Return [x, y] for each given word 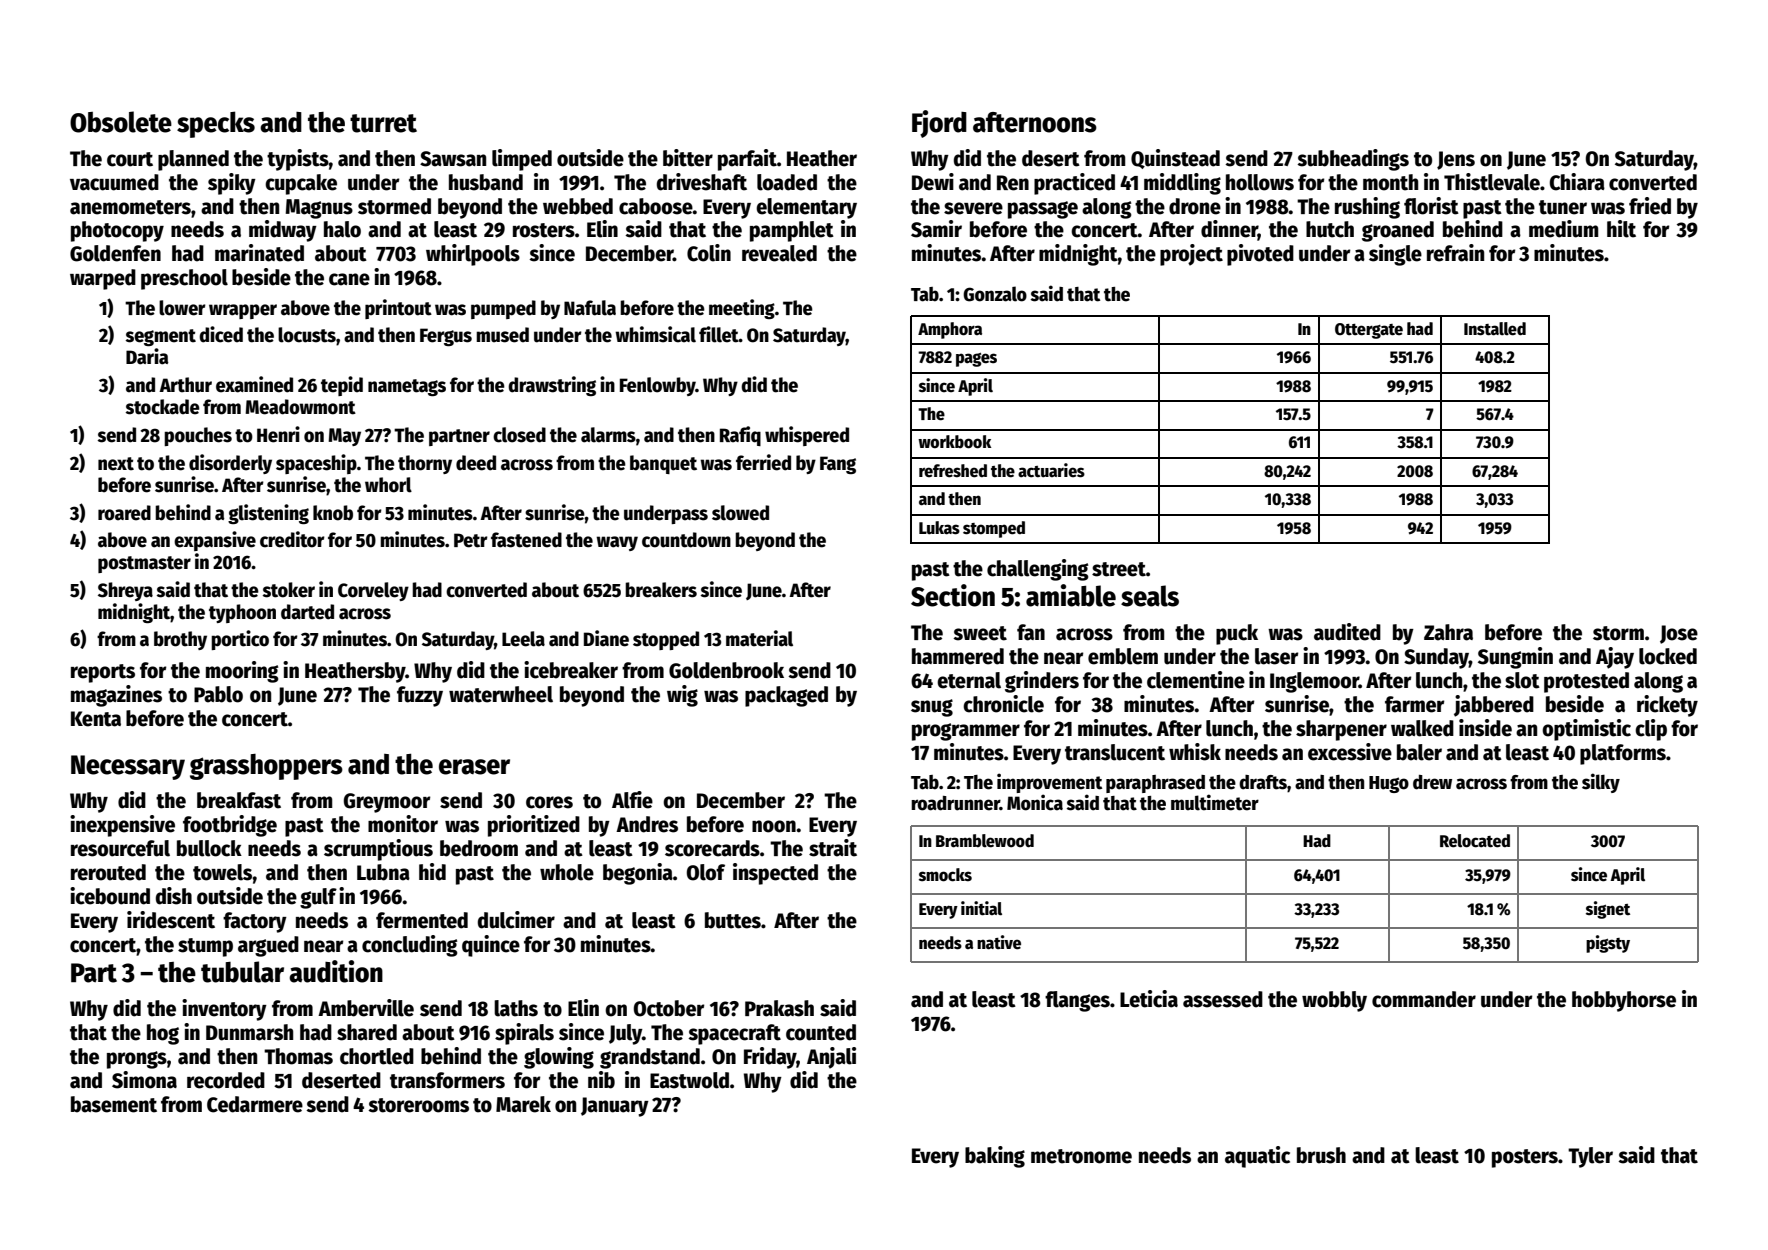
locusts [307, 335]
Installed [1495, 329]
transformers [447, 1080]
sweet [980, 633]
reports [103, 673]
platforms [1623, 754]
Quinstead [1175, 159]
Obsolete [121, 122]
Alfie [632, 800]
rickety [1667, 706]
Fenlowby [658, 386]
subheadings [1353, 160]
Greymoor [387, 803]
